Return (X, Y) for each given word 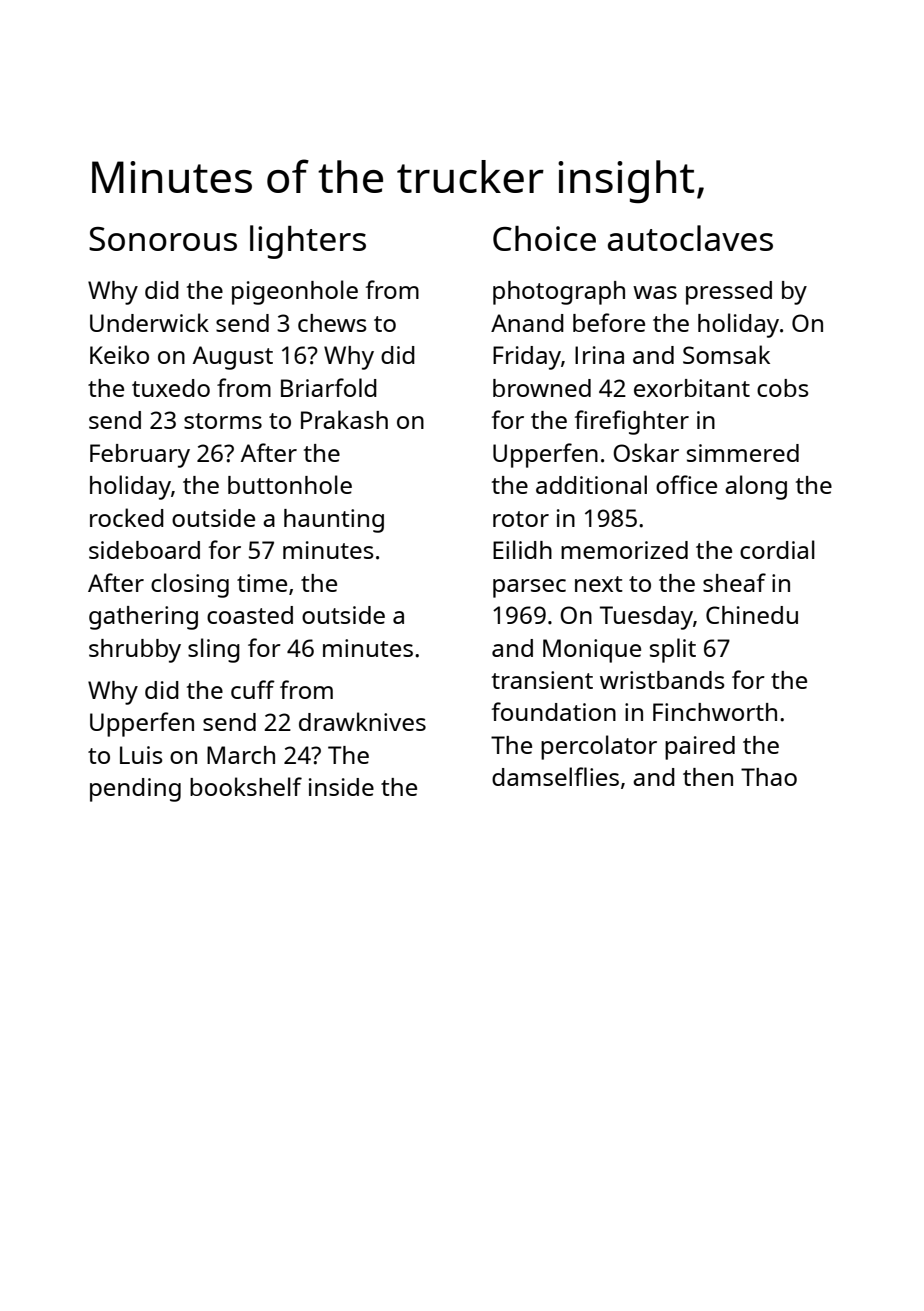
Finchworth (715, 712)
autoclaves (690, 238)
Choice (544, 238)
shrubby (135, 651)
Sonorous (163, 239)
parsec (529, 588)
